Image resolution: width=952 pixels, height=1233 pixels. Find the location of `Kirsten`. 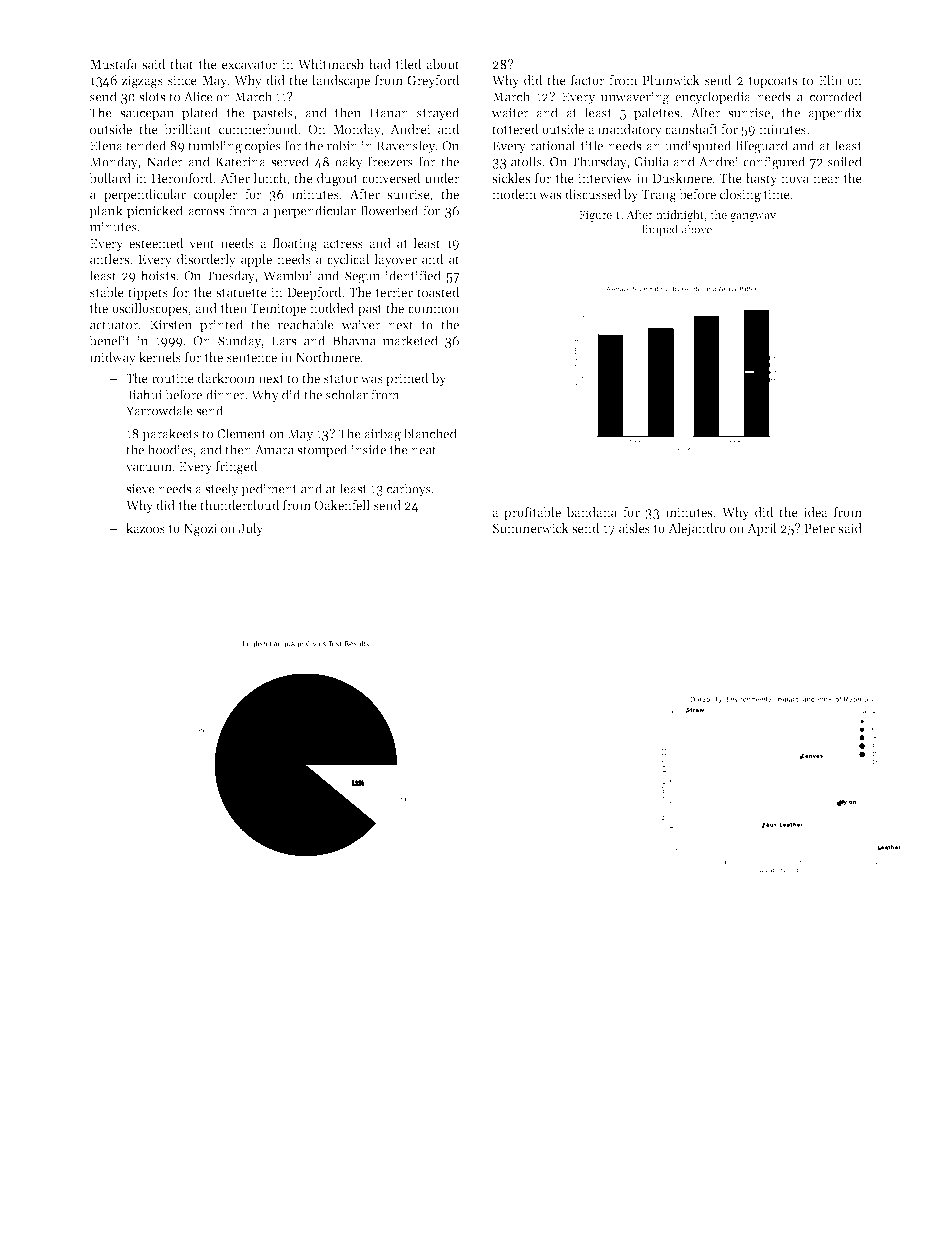

Kirsten is located at coordinates (171, 325).
